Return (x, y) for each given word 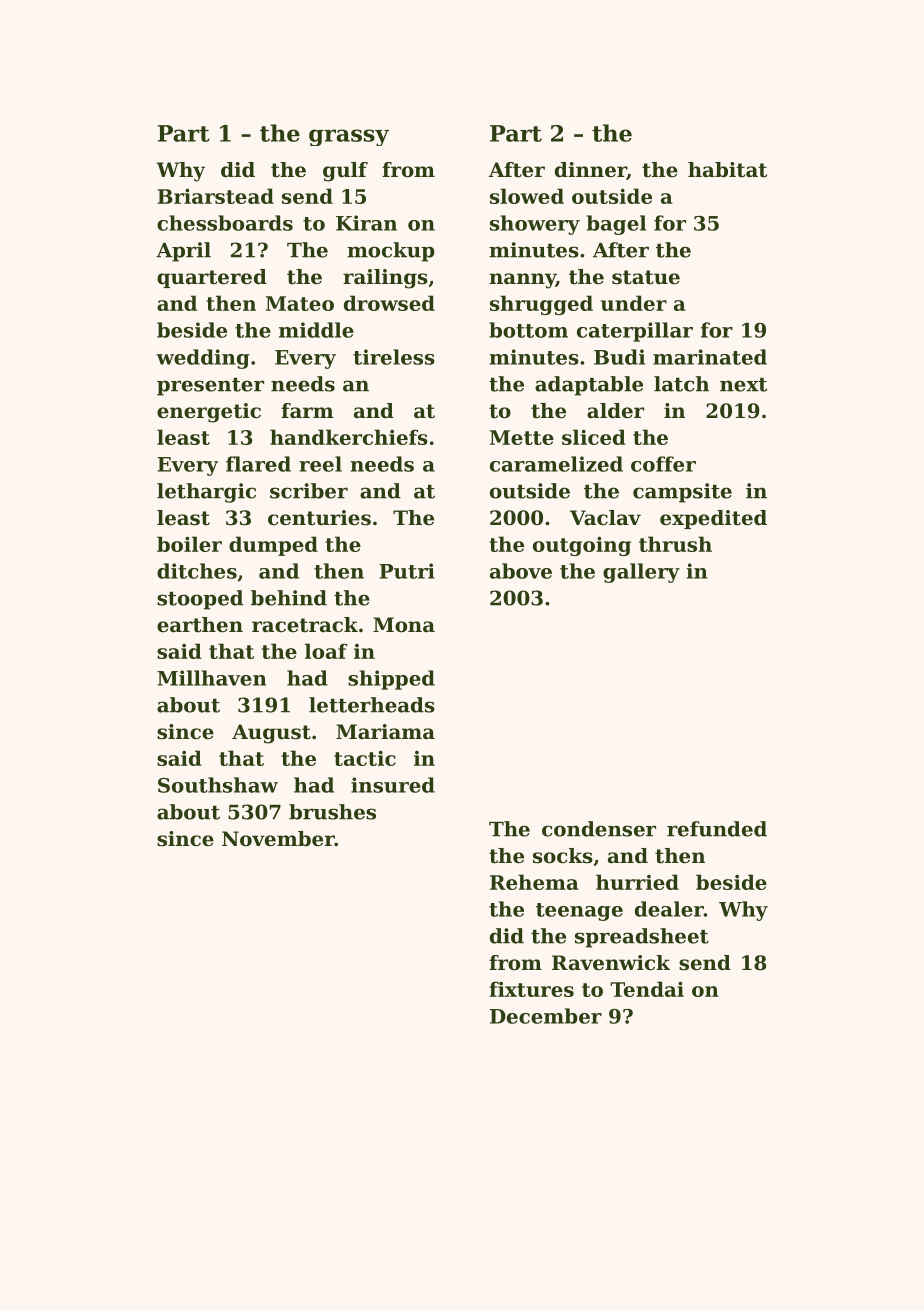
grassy (349, 137)
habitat (727, 170)
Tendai (647, 989)
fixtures (532, 989)
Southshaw (218, 785)
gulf (345, 172)
